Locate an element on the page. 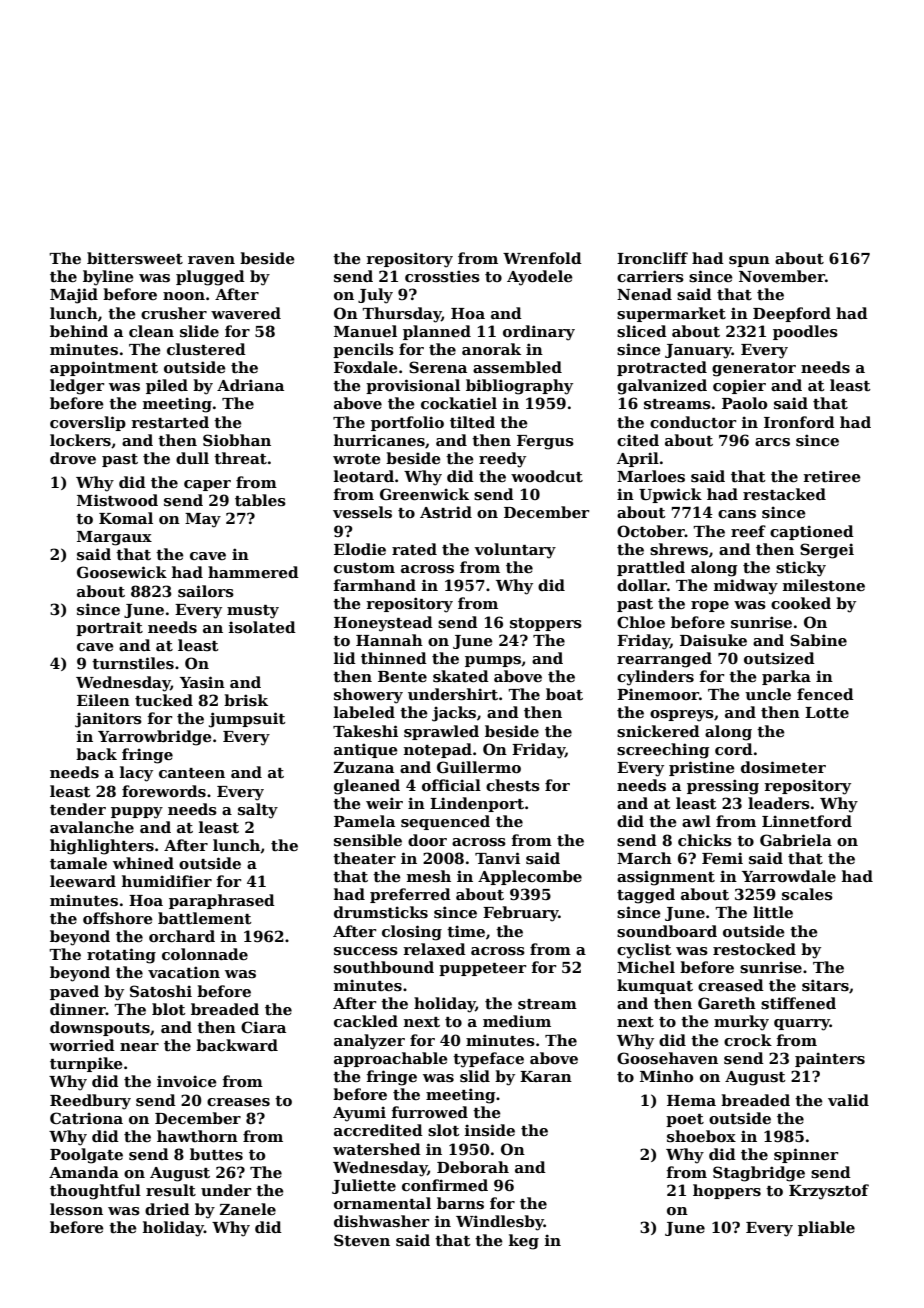 Image resolution: width=924 pixels, height=1308 pixels. offshore is located at coordinates (118, 918).
